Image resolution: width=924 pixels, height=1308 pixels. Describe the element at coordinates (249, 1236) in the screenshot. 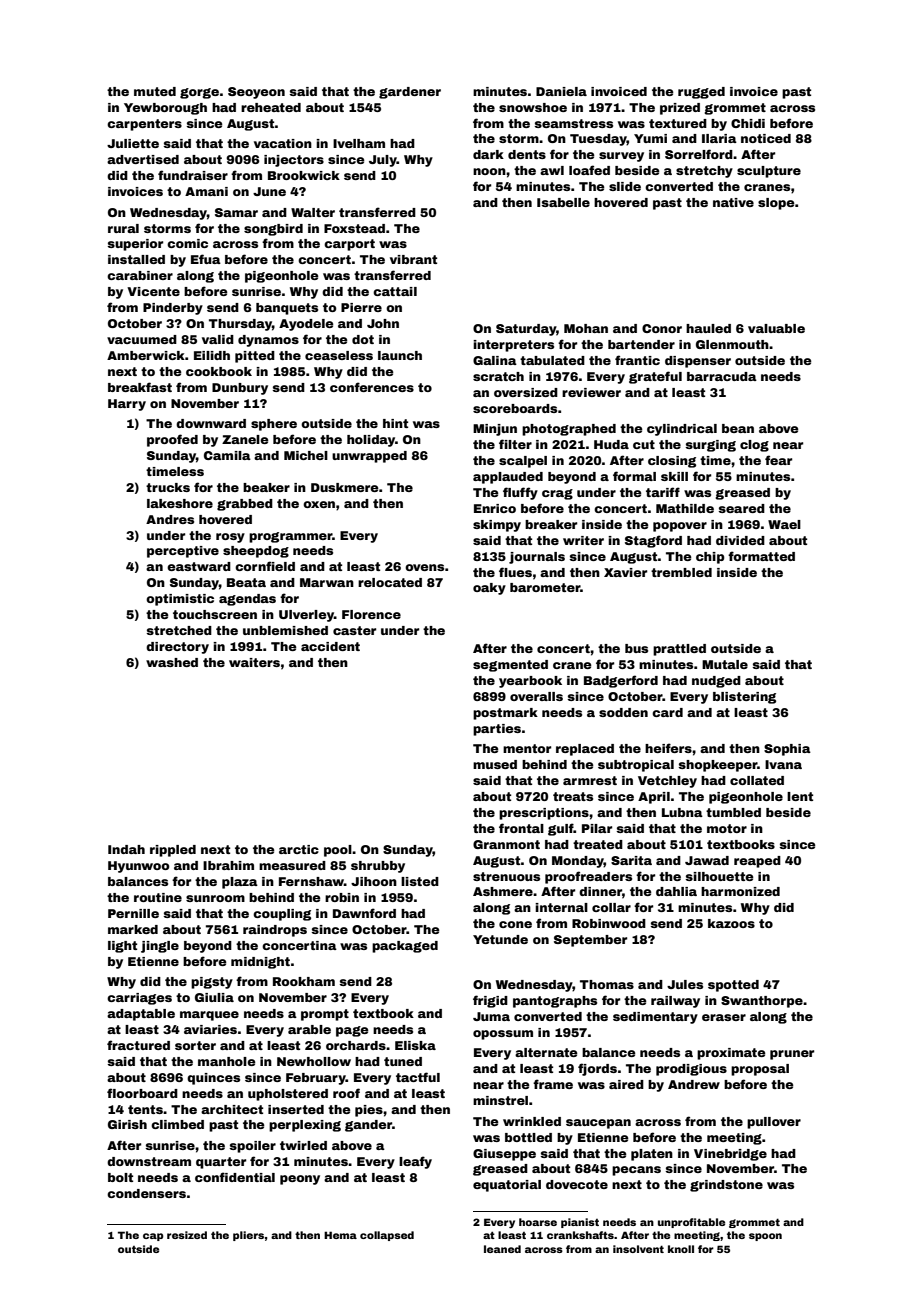

I see `pliers` at that location.
